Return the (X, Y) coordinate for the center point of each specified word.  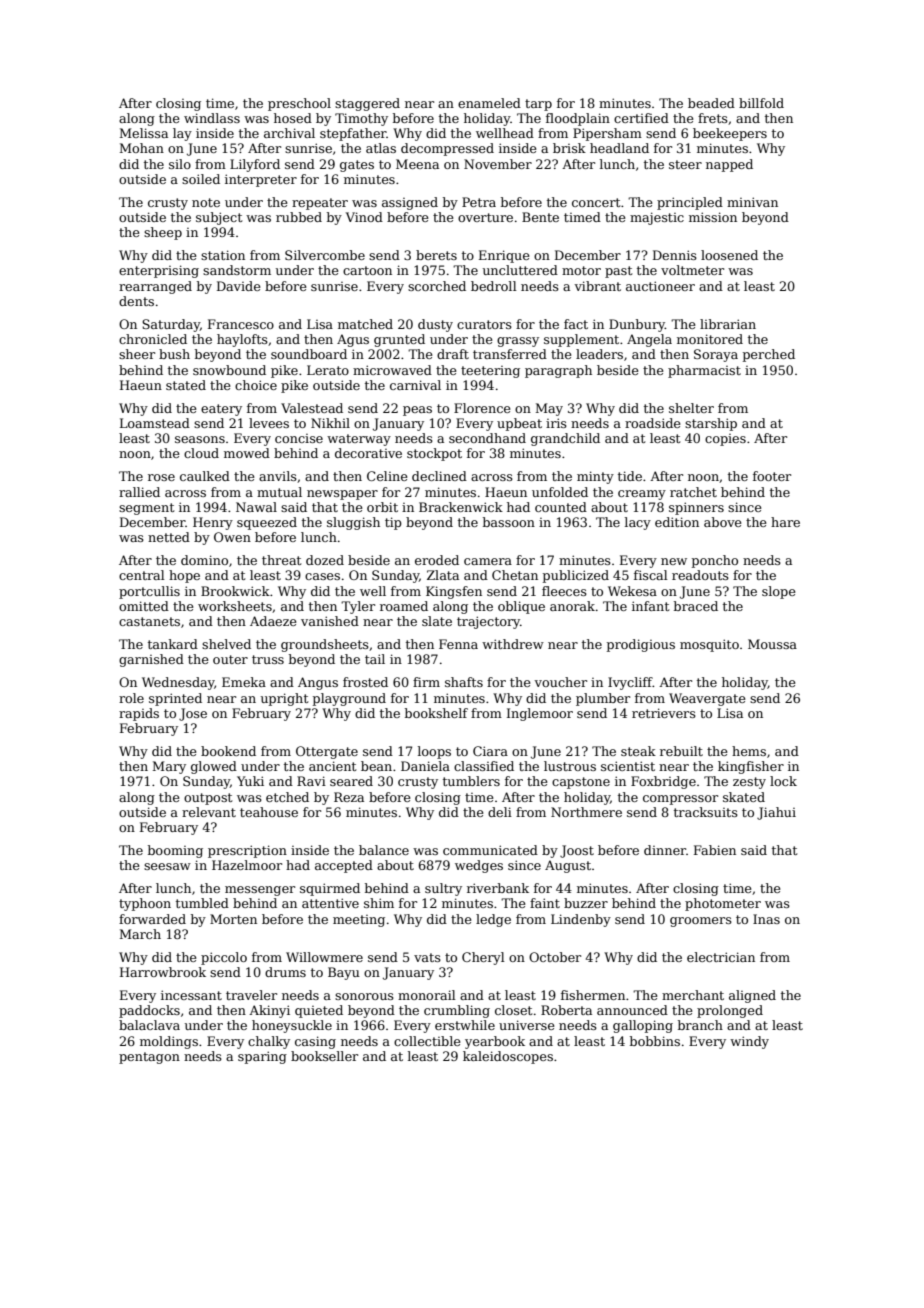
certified (641, 118)
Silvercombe (325, 255)
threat (281, 560)
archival (289, 133)
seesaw (167, 866)
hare (785, 522)
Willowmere (324, 957)
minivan (752, 202)
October (555, 957)
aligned (752, 996)
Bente (540, 217)
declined (439, 476)
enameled (489, 103)
